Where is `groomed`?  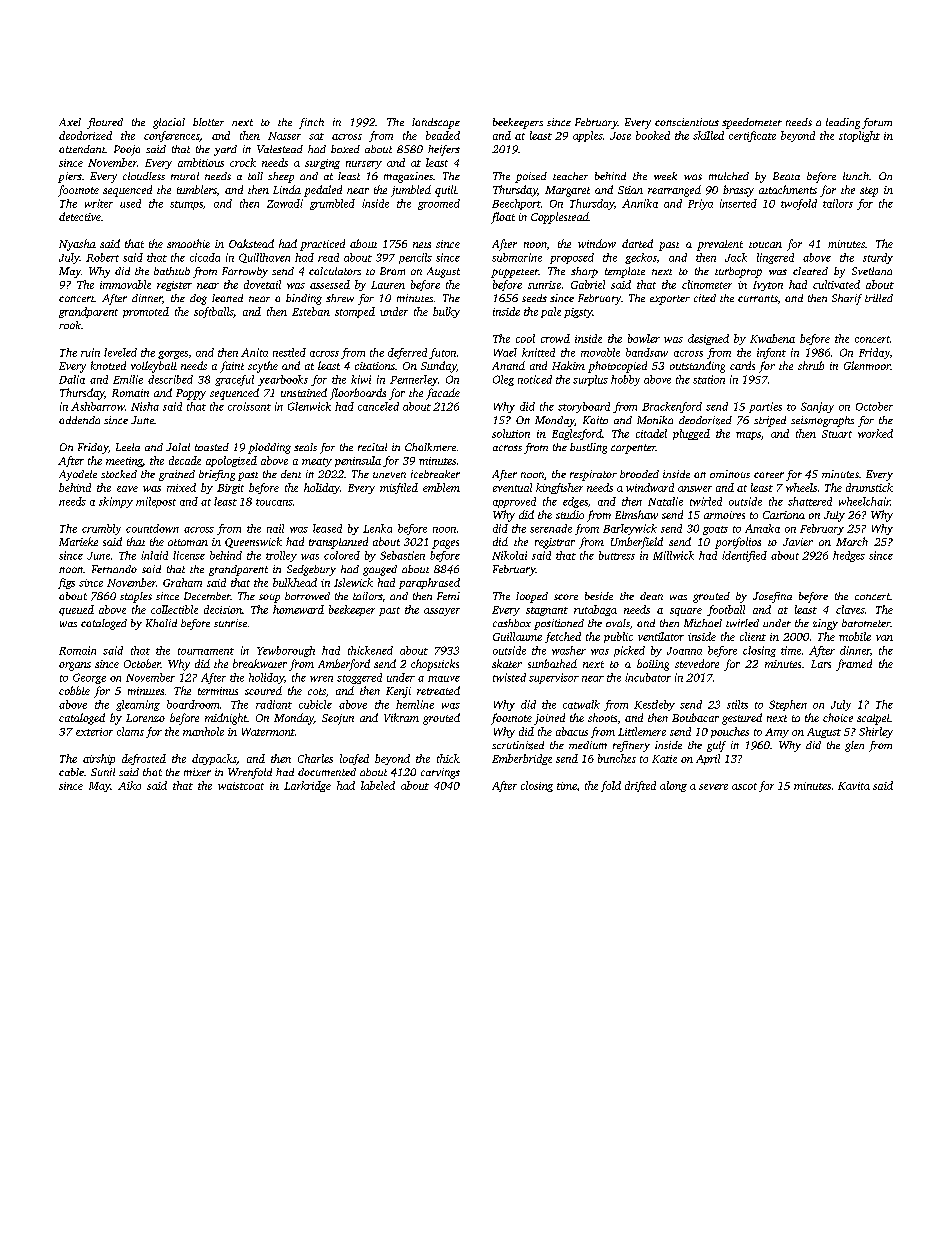
groomed is located at coordinates (439, 204).
